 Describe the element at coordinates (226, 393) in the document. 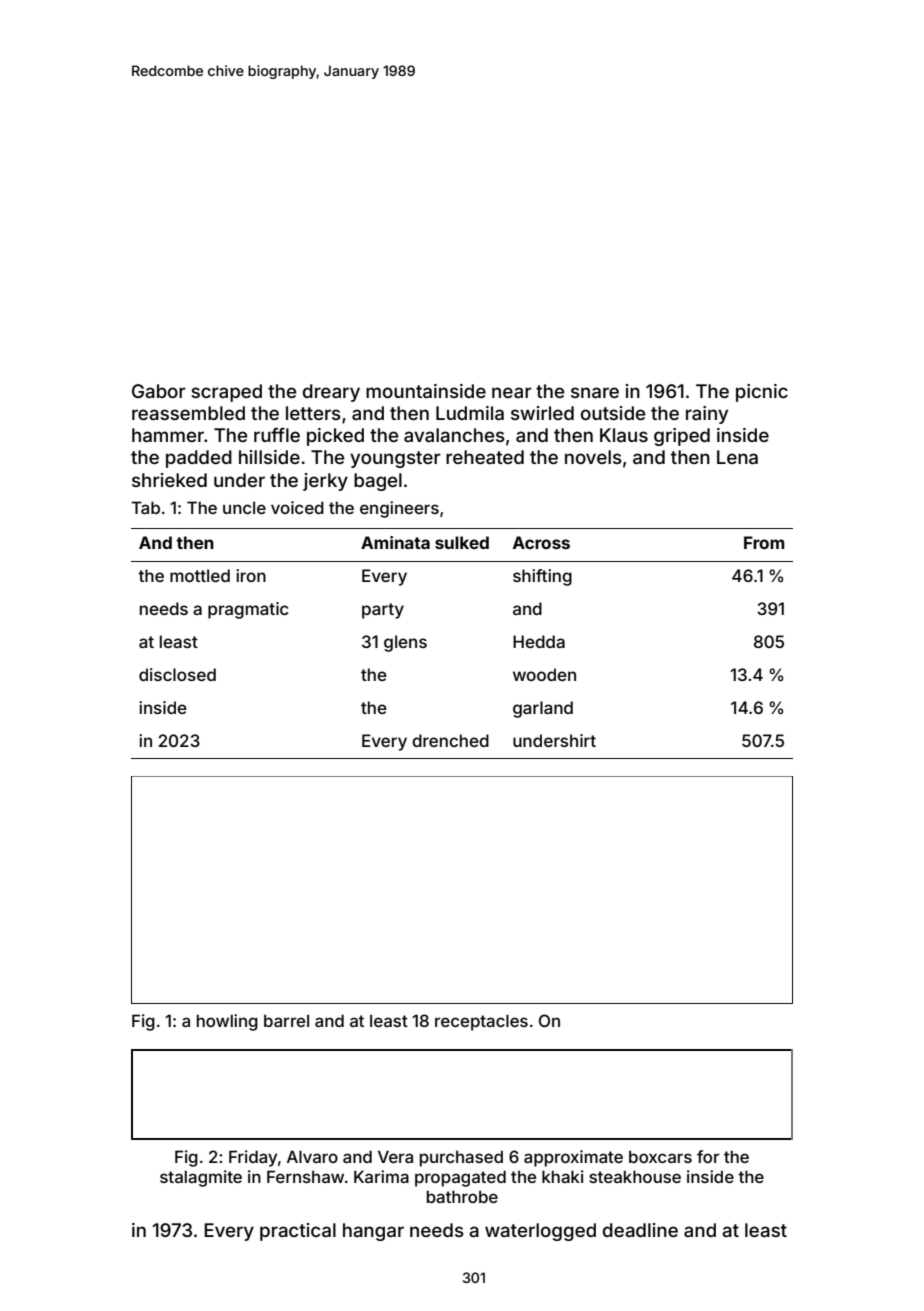

I see `scraped` at that location.
